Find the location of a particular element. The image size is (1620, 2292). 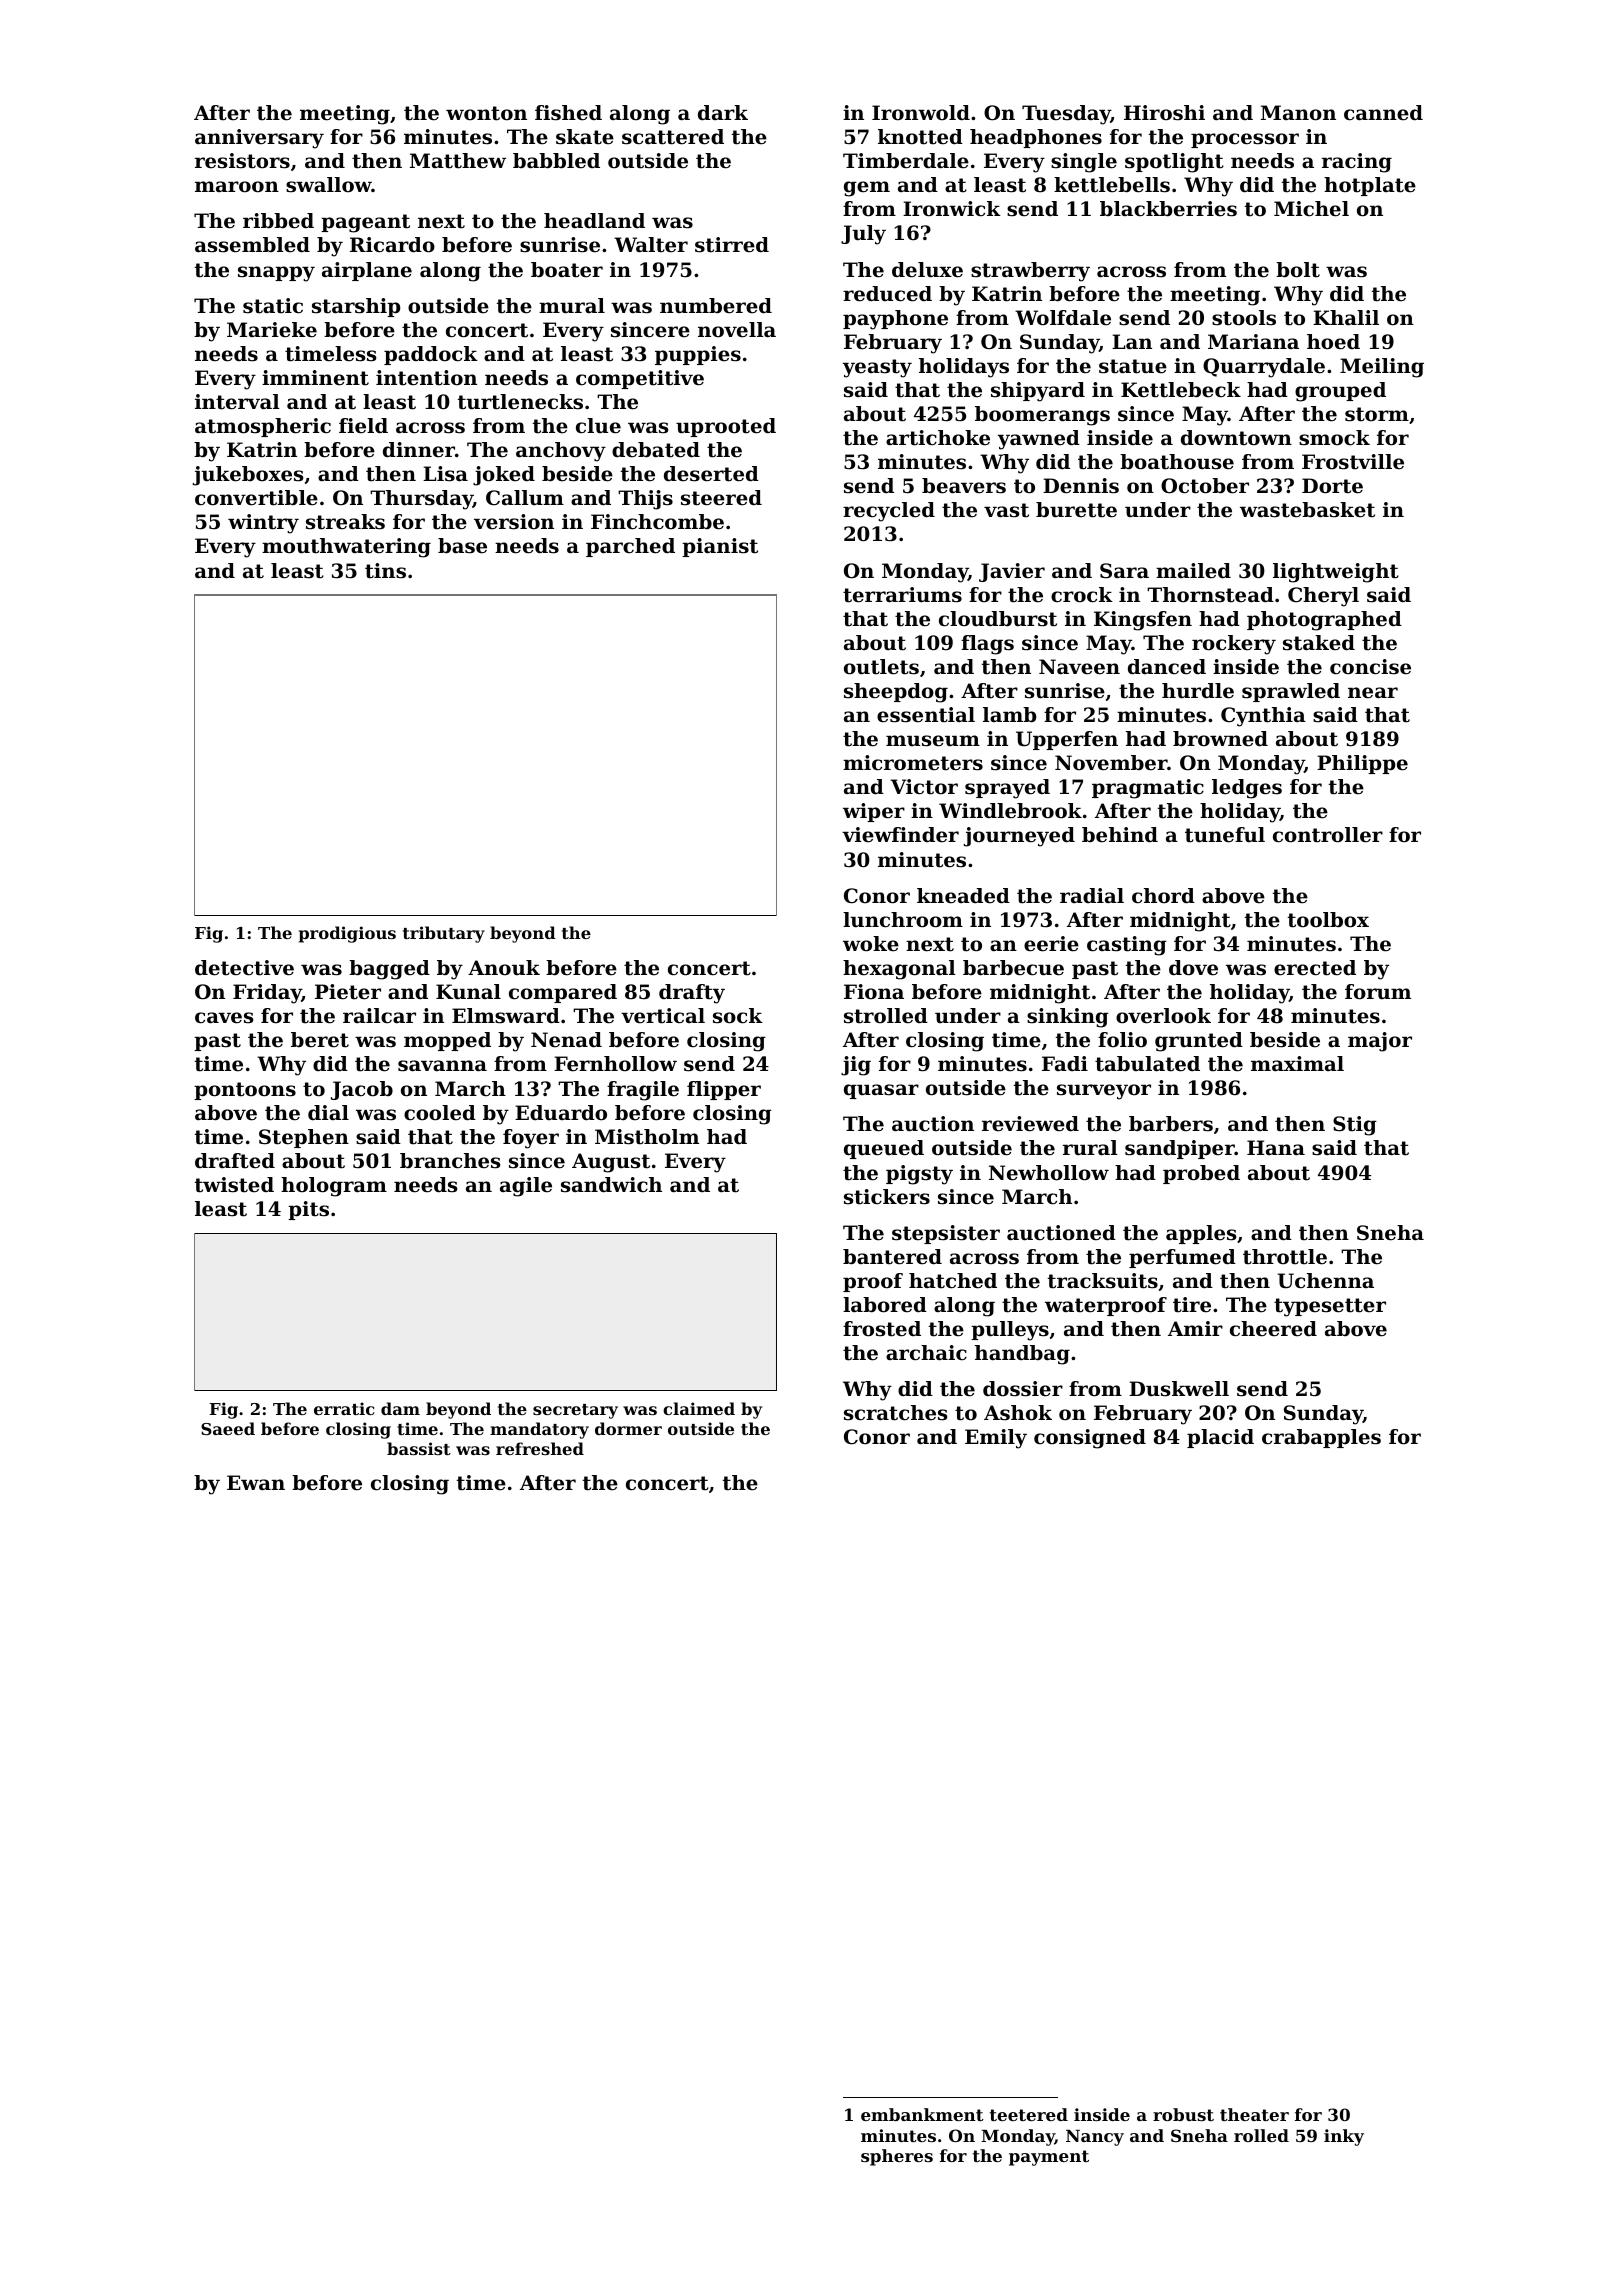

rural is located at coordinates (1090, 1147).
